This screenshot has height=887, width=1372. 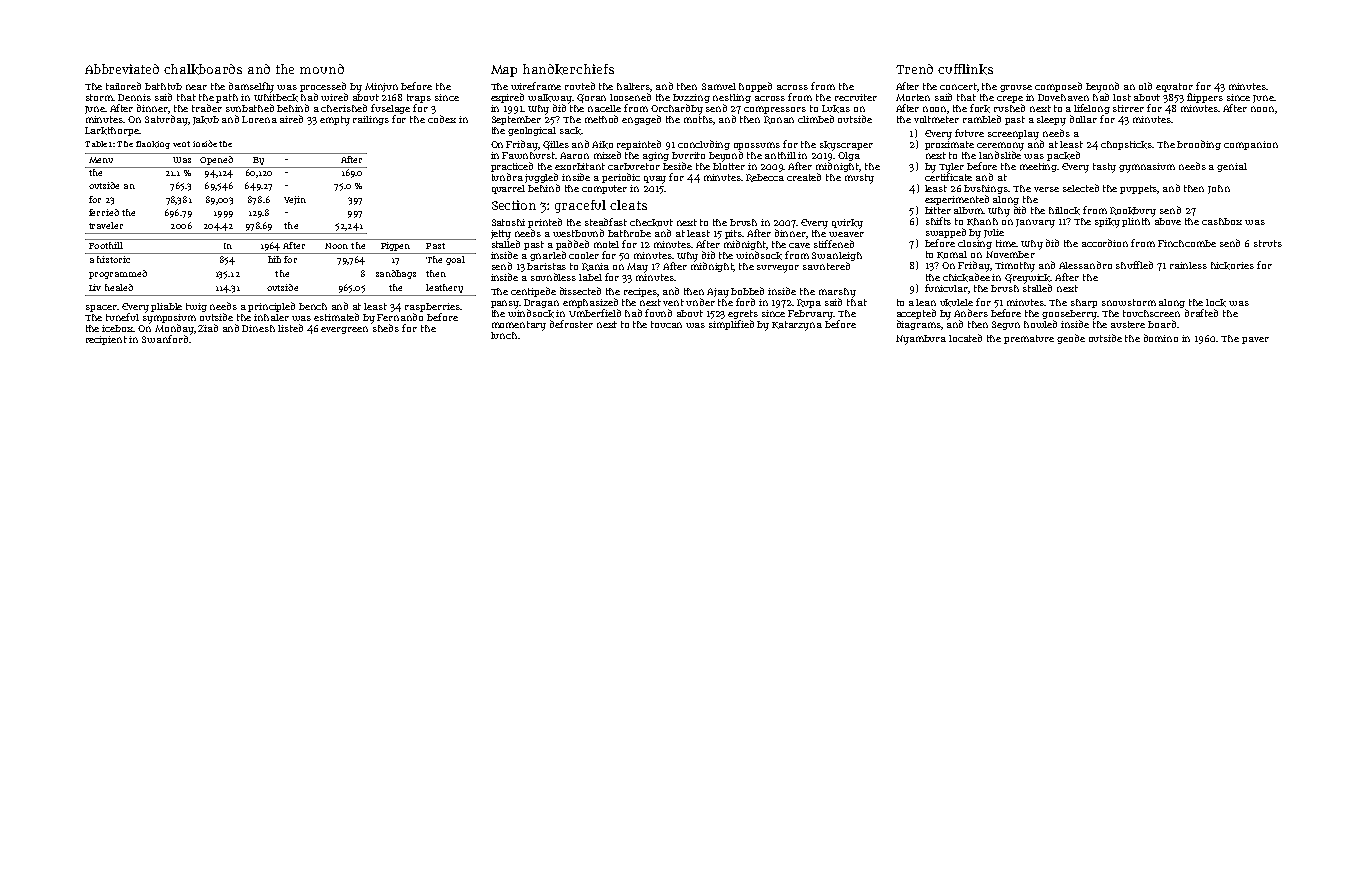 What do you see at coordinates (914, 69) in the screenshot?
I see `Trend` at bounding box center [914, 69].
